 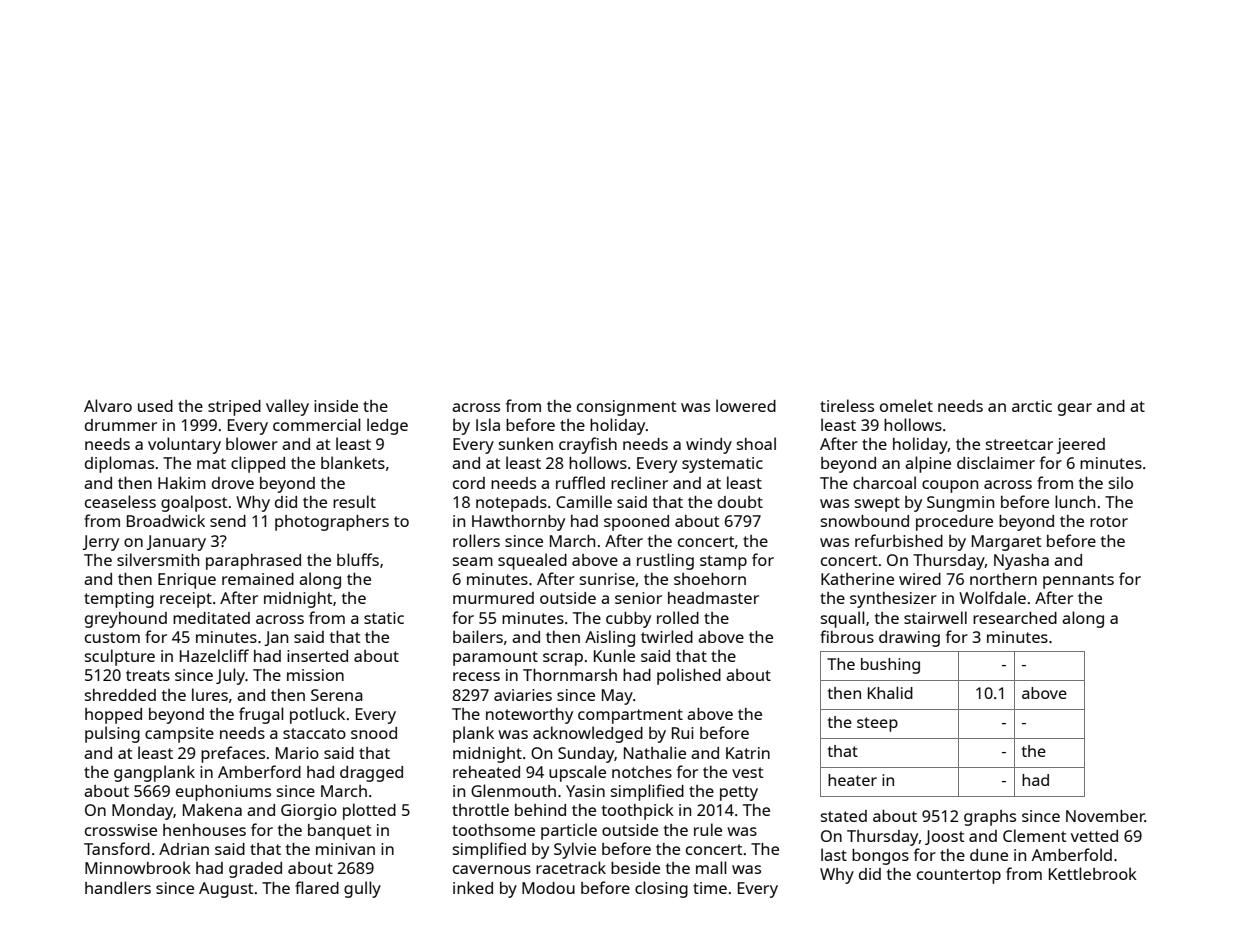 What do you see at coordinates (113, 716) in the image?
I see `hopped` at bounding box center [113, 716].
